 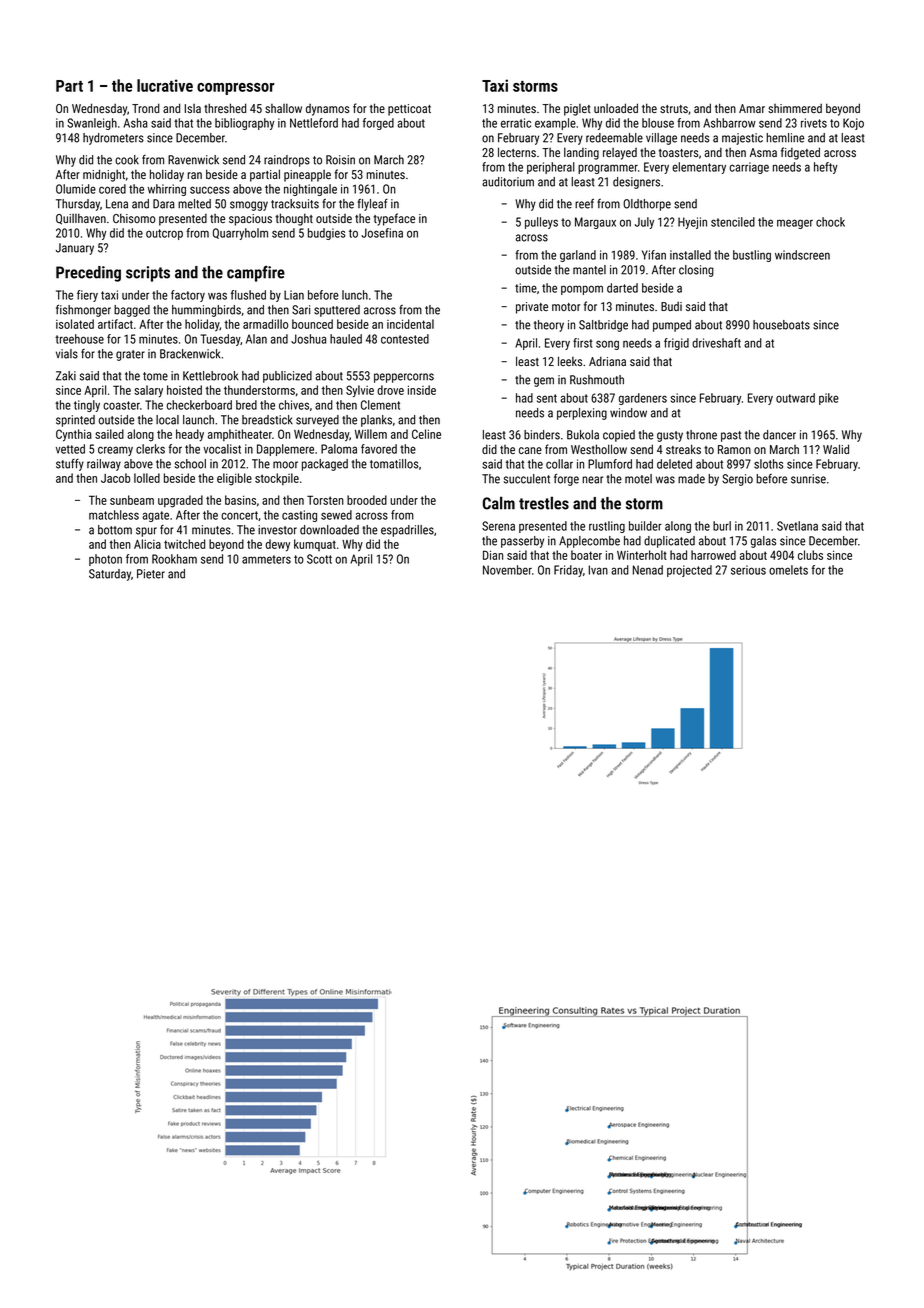 I want to click on Pieter, so click(x=151, y=574).
